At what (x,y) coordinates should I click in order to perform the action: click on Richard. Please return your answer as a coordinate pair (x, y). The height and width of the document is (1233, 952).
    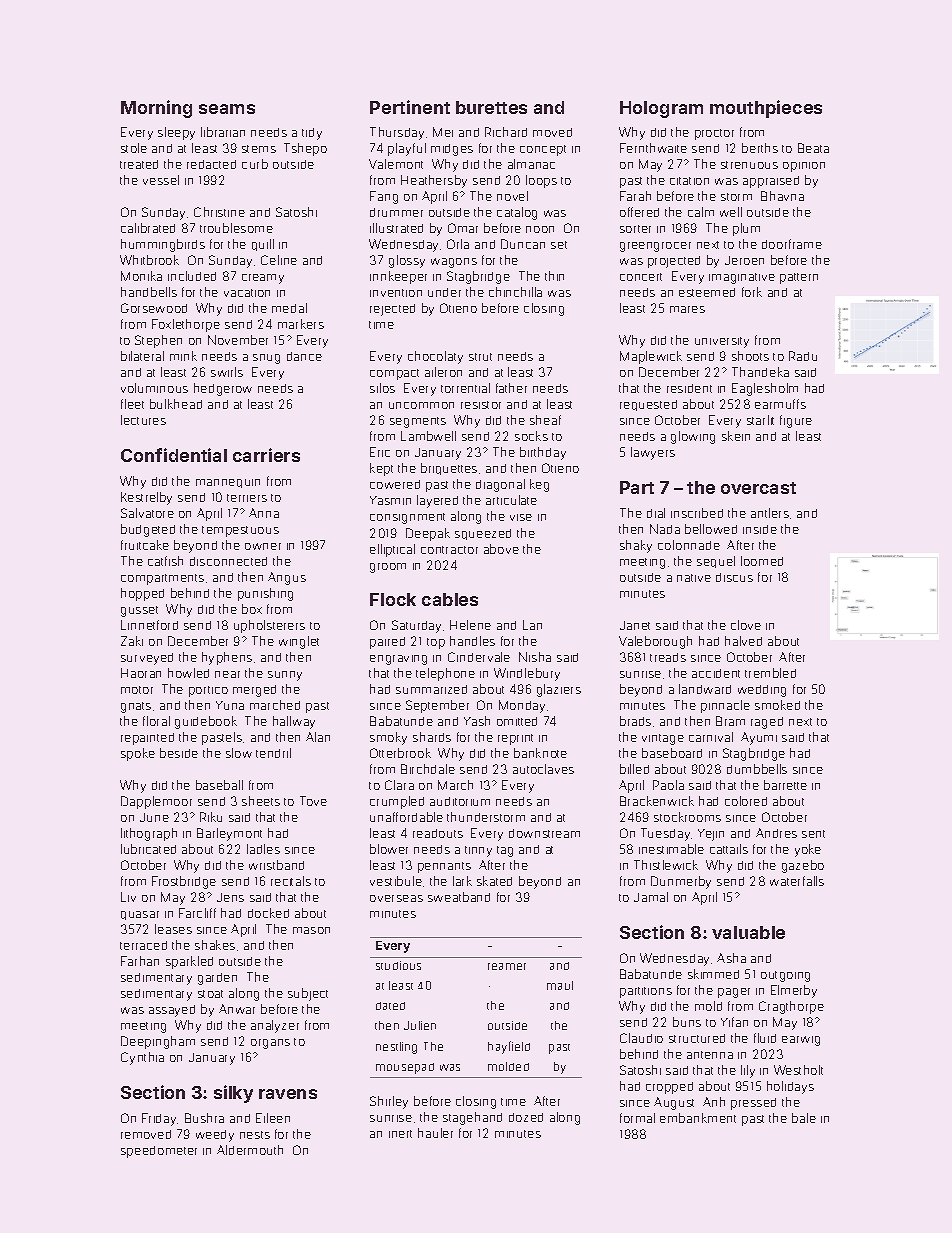
    Looking at the image, I should click on (506, 132).
